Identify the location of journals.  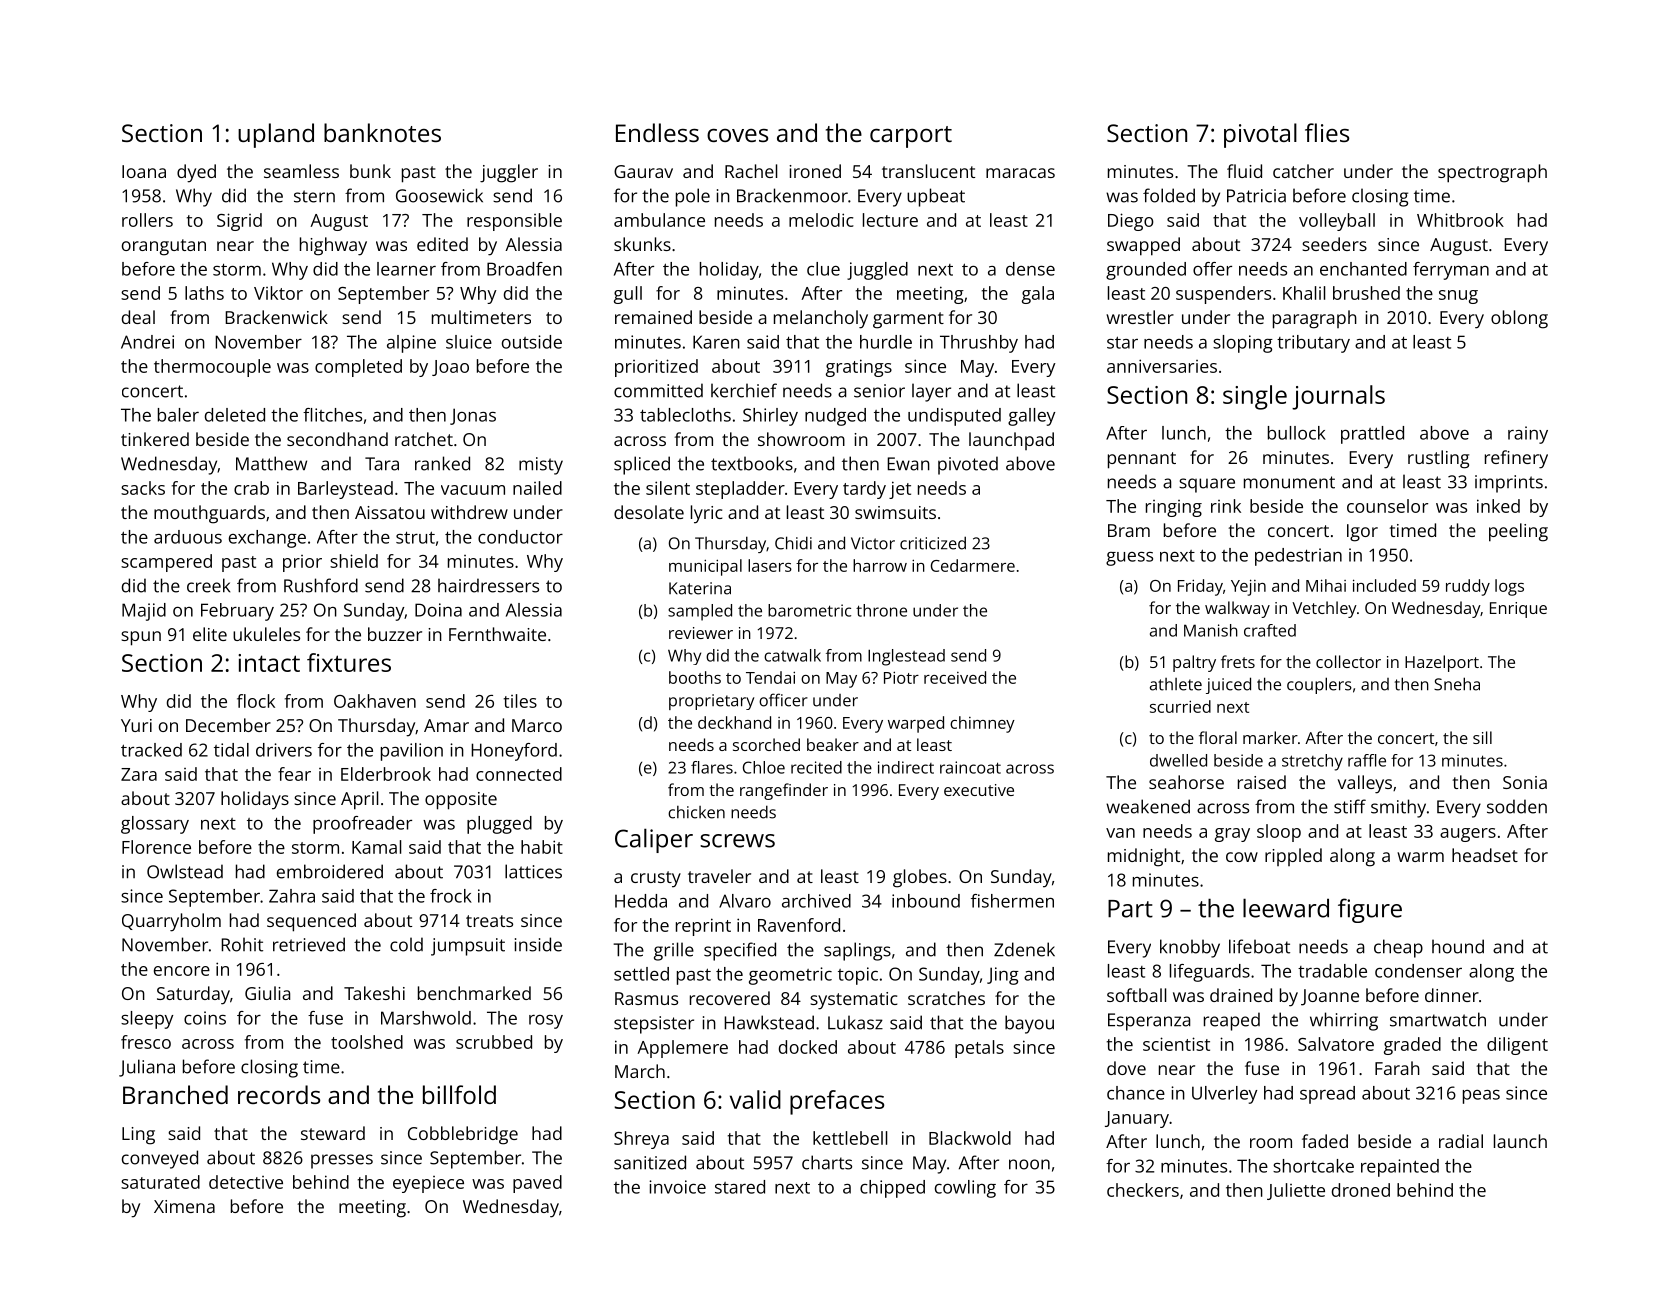
(1338, 397).
